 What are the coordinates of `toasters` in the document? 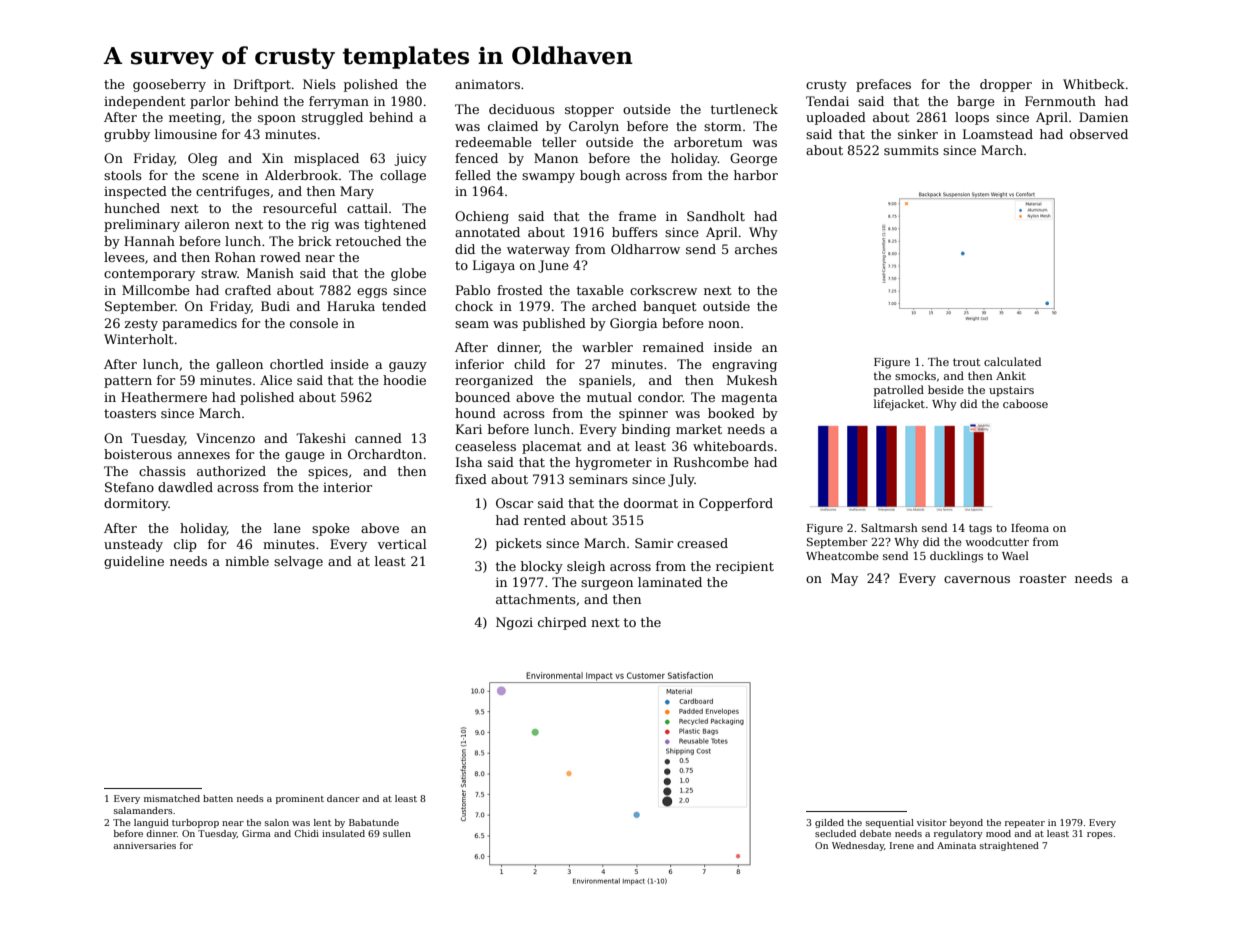 It's located at (130, 413).
